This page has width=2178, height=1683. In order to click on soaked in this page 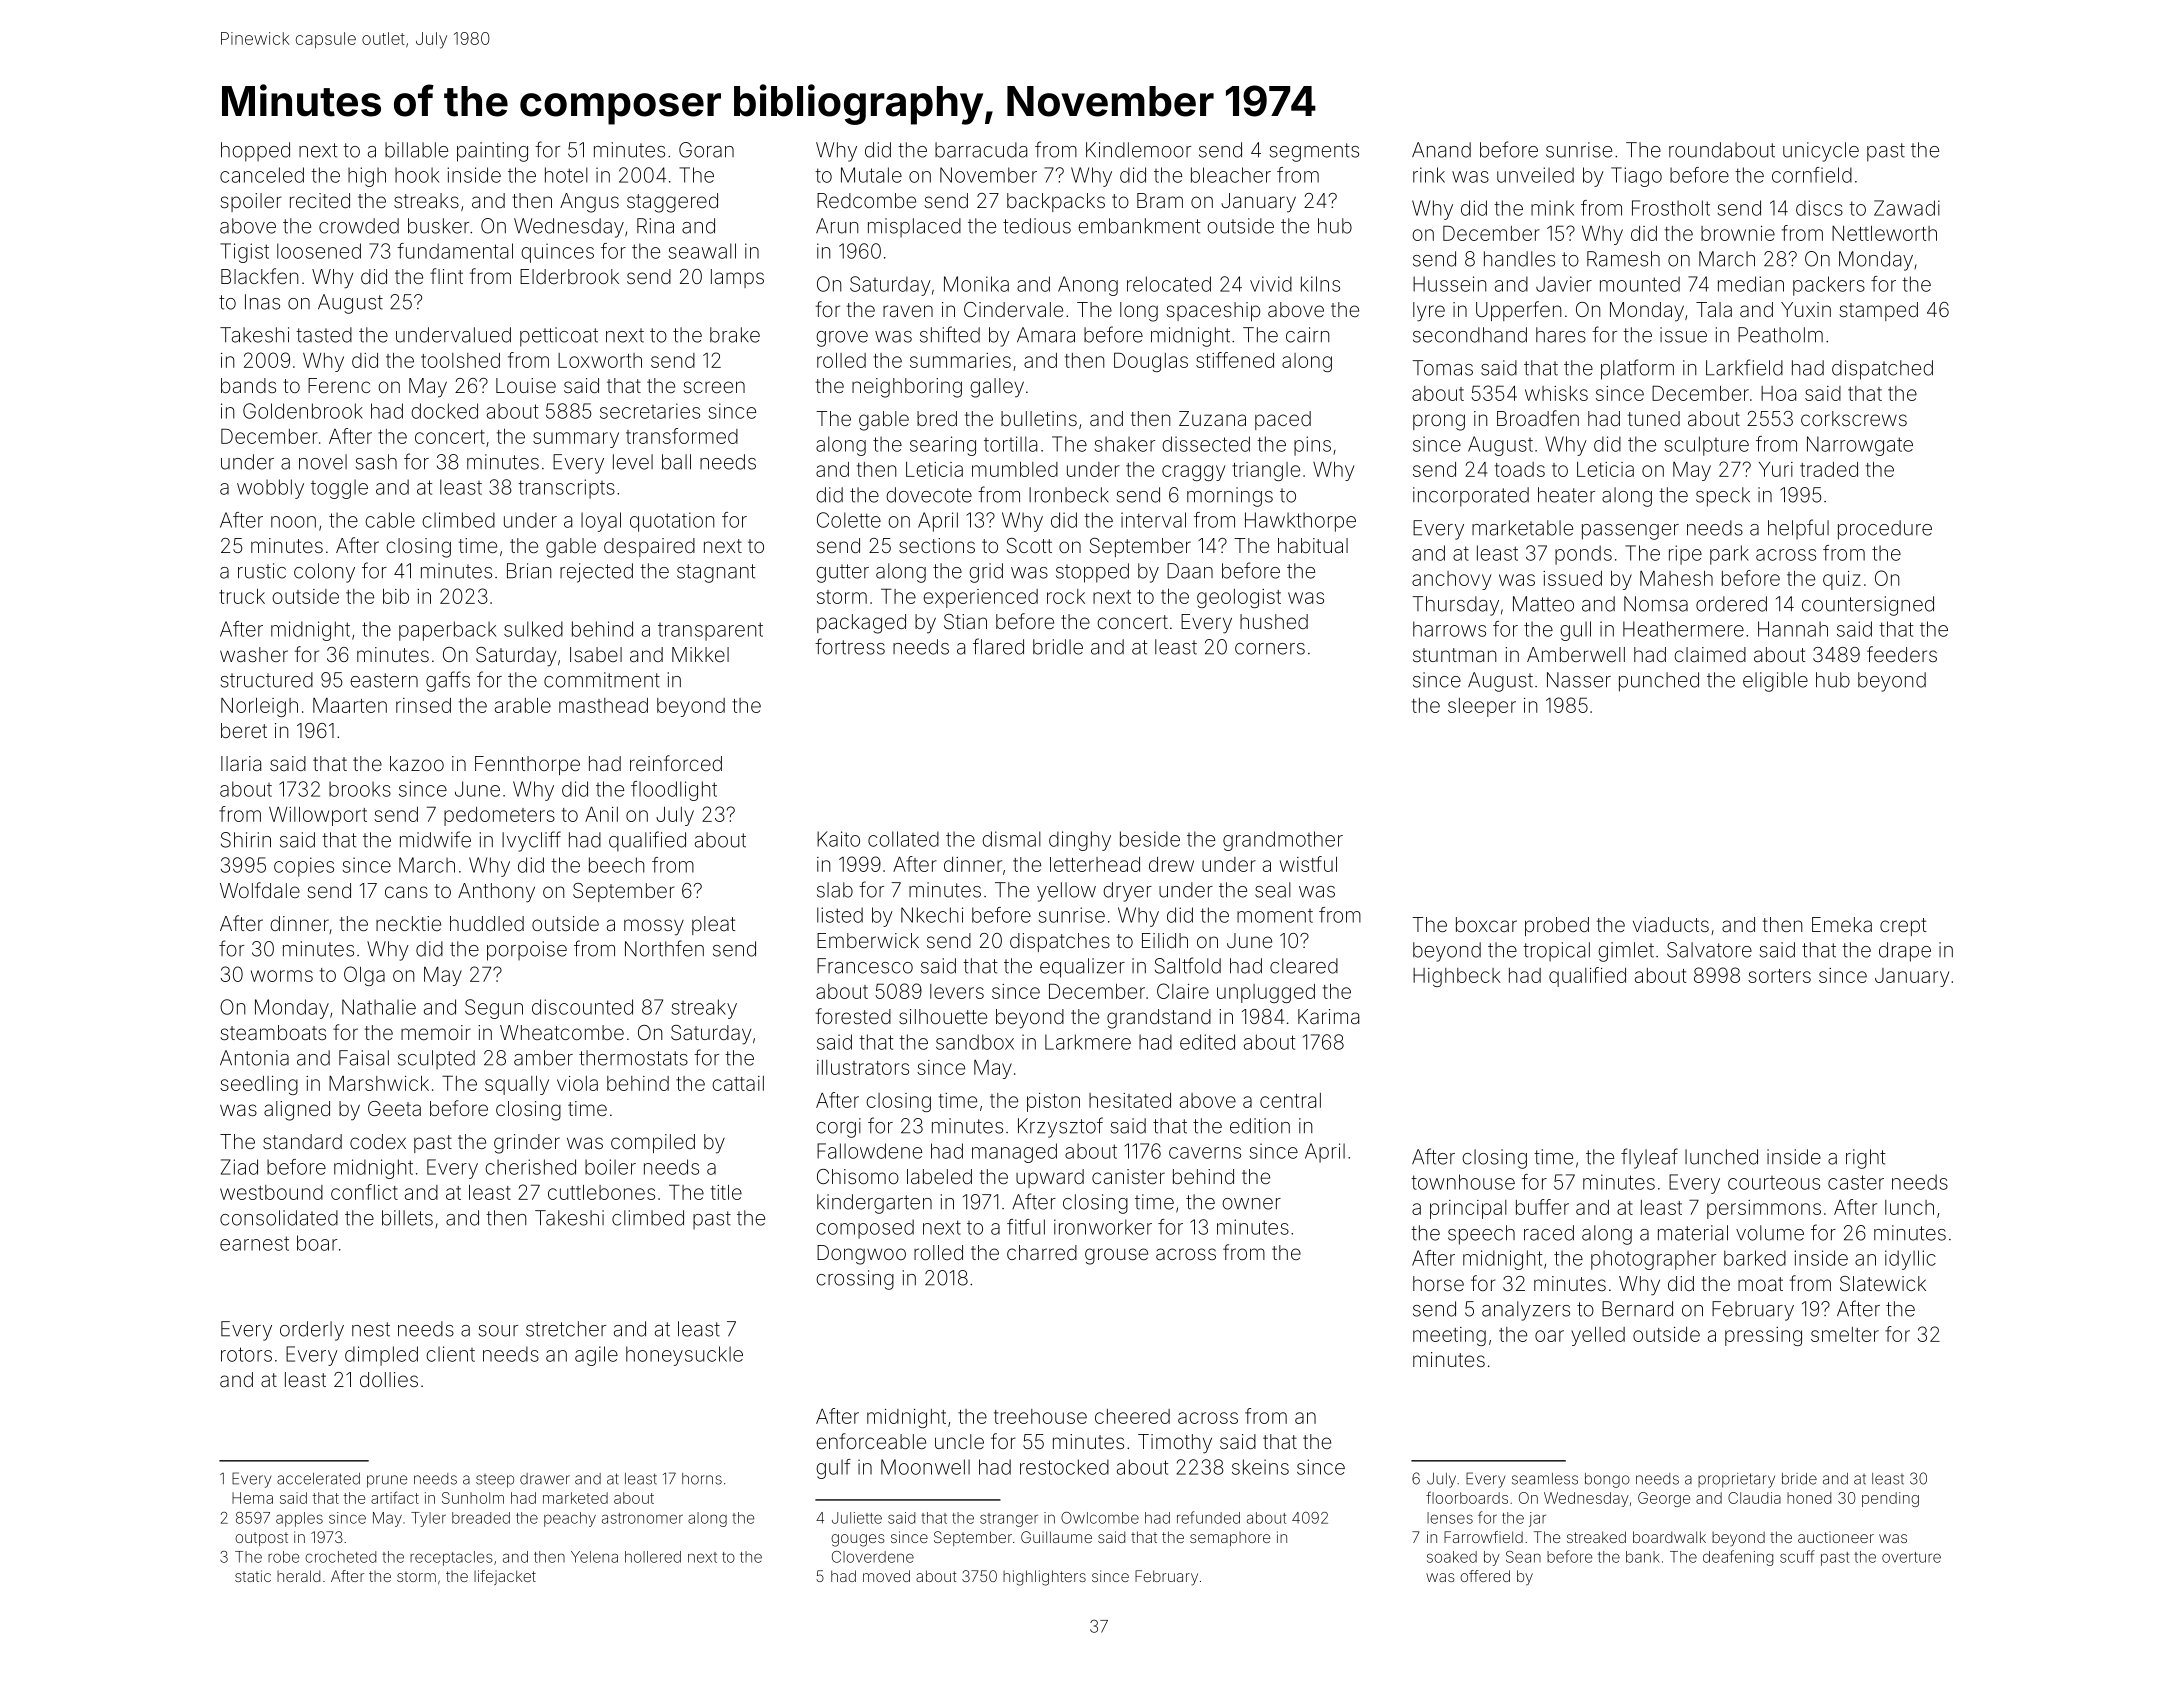, I will do `click(1452, 1557)`.
